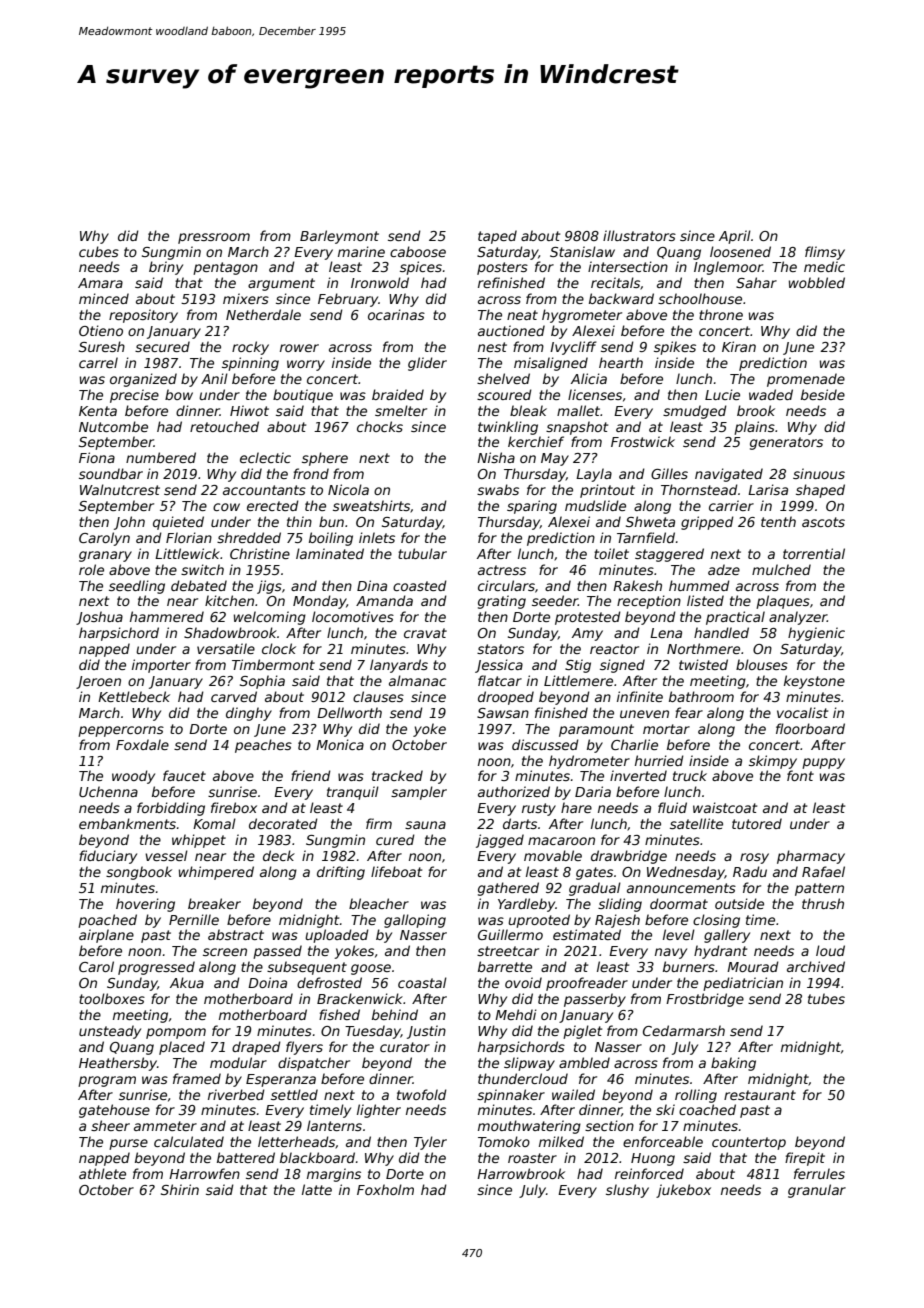 Image resolution: width=924 pixels, height=1308 pixels. Describe the element at coordinates (214, 238) in the screenshot. I see `pressroom` at that location.
